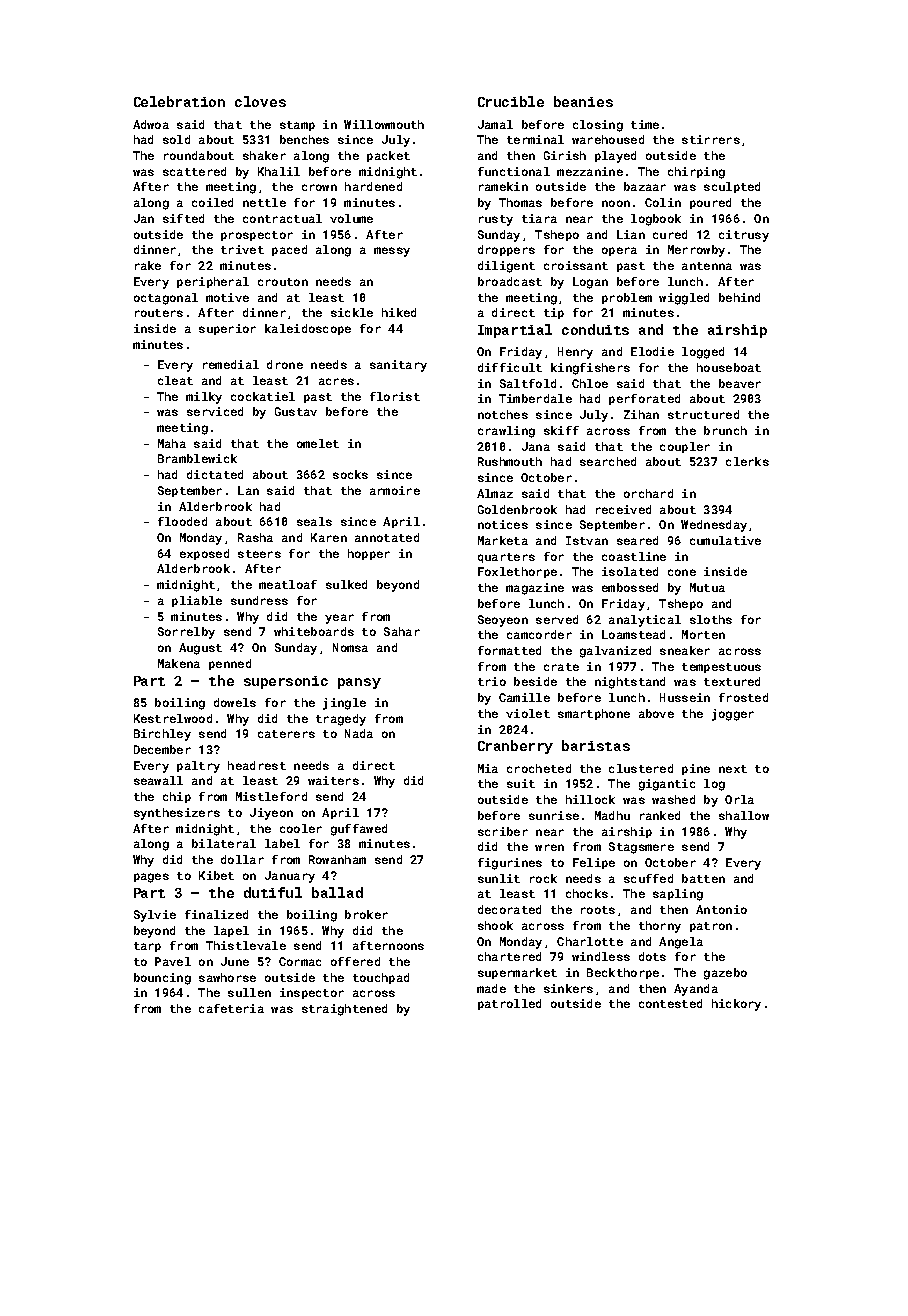 The height and width of the page is (1316, 908). Describe the element at coordinates (503, 621) in the page. I see `Seoyeon` at that location.
